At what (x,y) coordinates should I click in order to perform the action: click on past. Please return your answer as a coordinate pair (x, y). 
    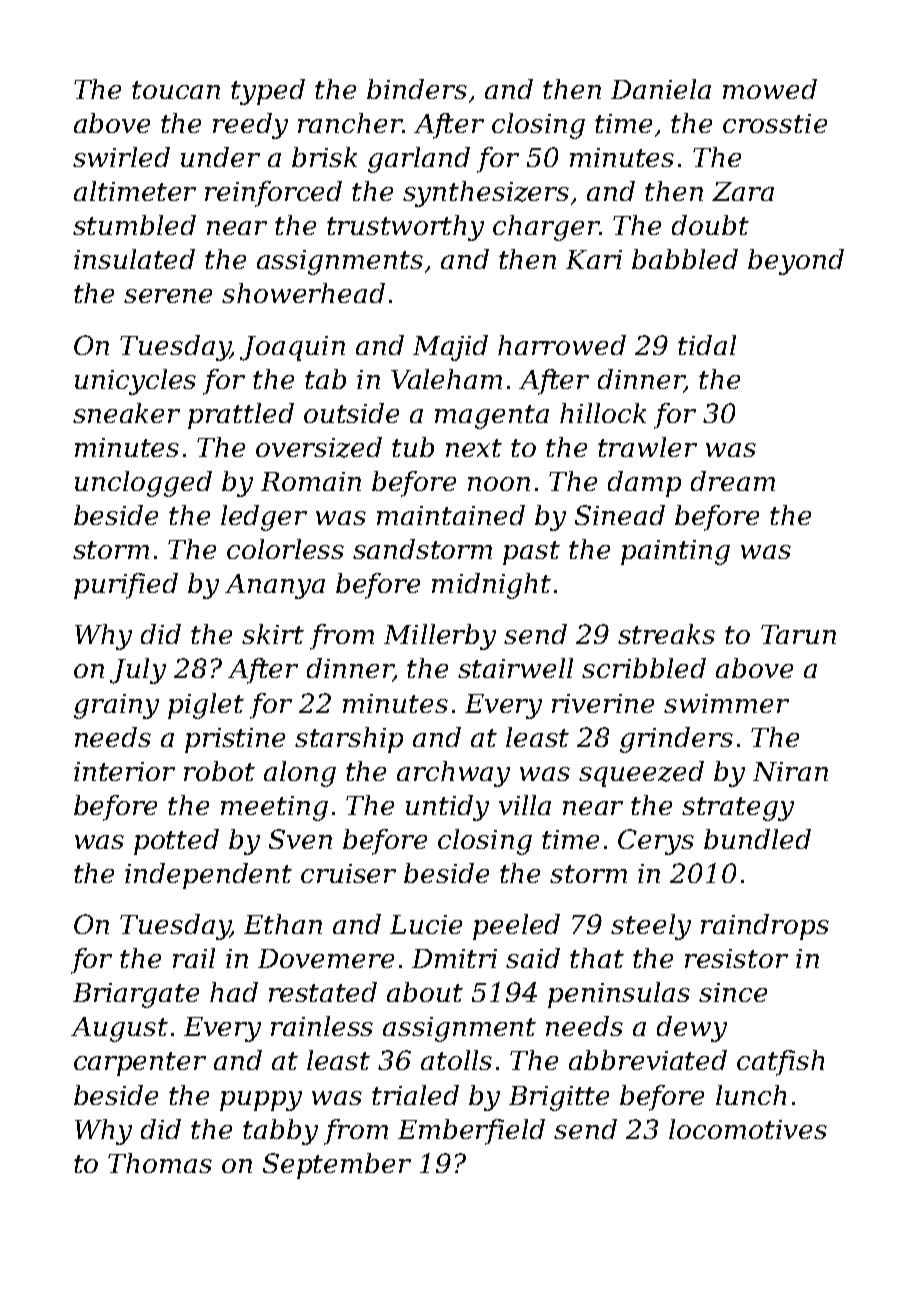
    Looking at the image, I should click on (531, 553).
